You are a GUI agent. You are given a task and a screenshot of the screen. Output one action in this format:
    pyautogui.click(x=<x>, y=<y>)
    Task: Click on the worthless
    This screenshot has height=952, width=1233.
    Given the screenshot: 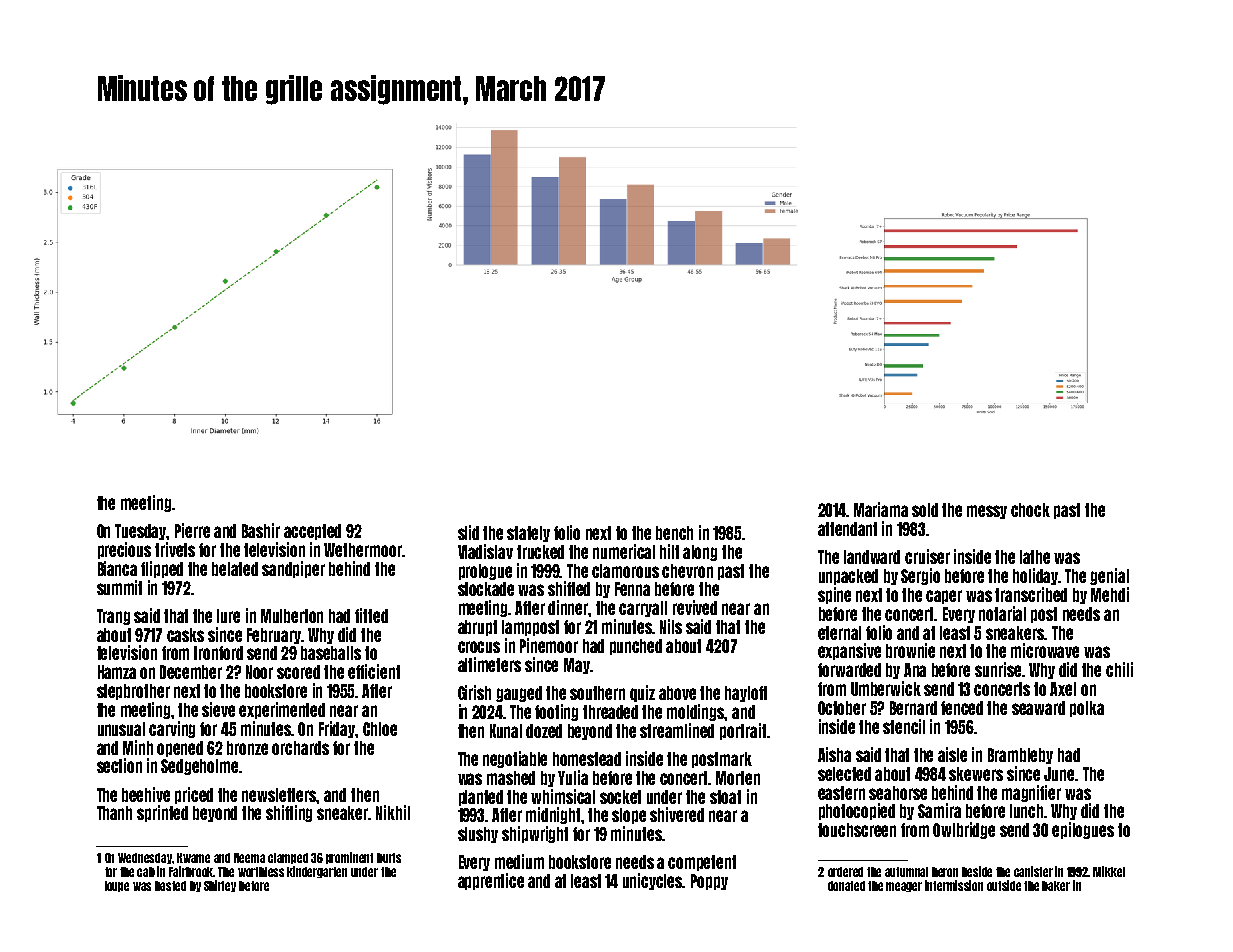 What is the action you would take?
    pyautogui.click(x=261, y=872)
